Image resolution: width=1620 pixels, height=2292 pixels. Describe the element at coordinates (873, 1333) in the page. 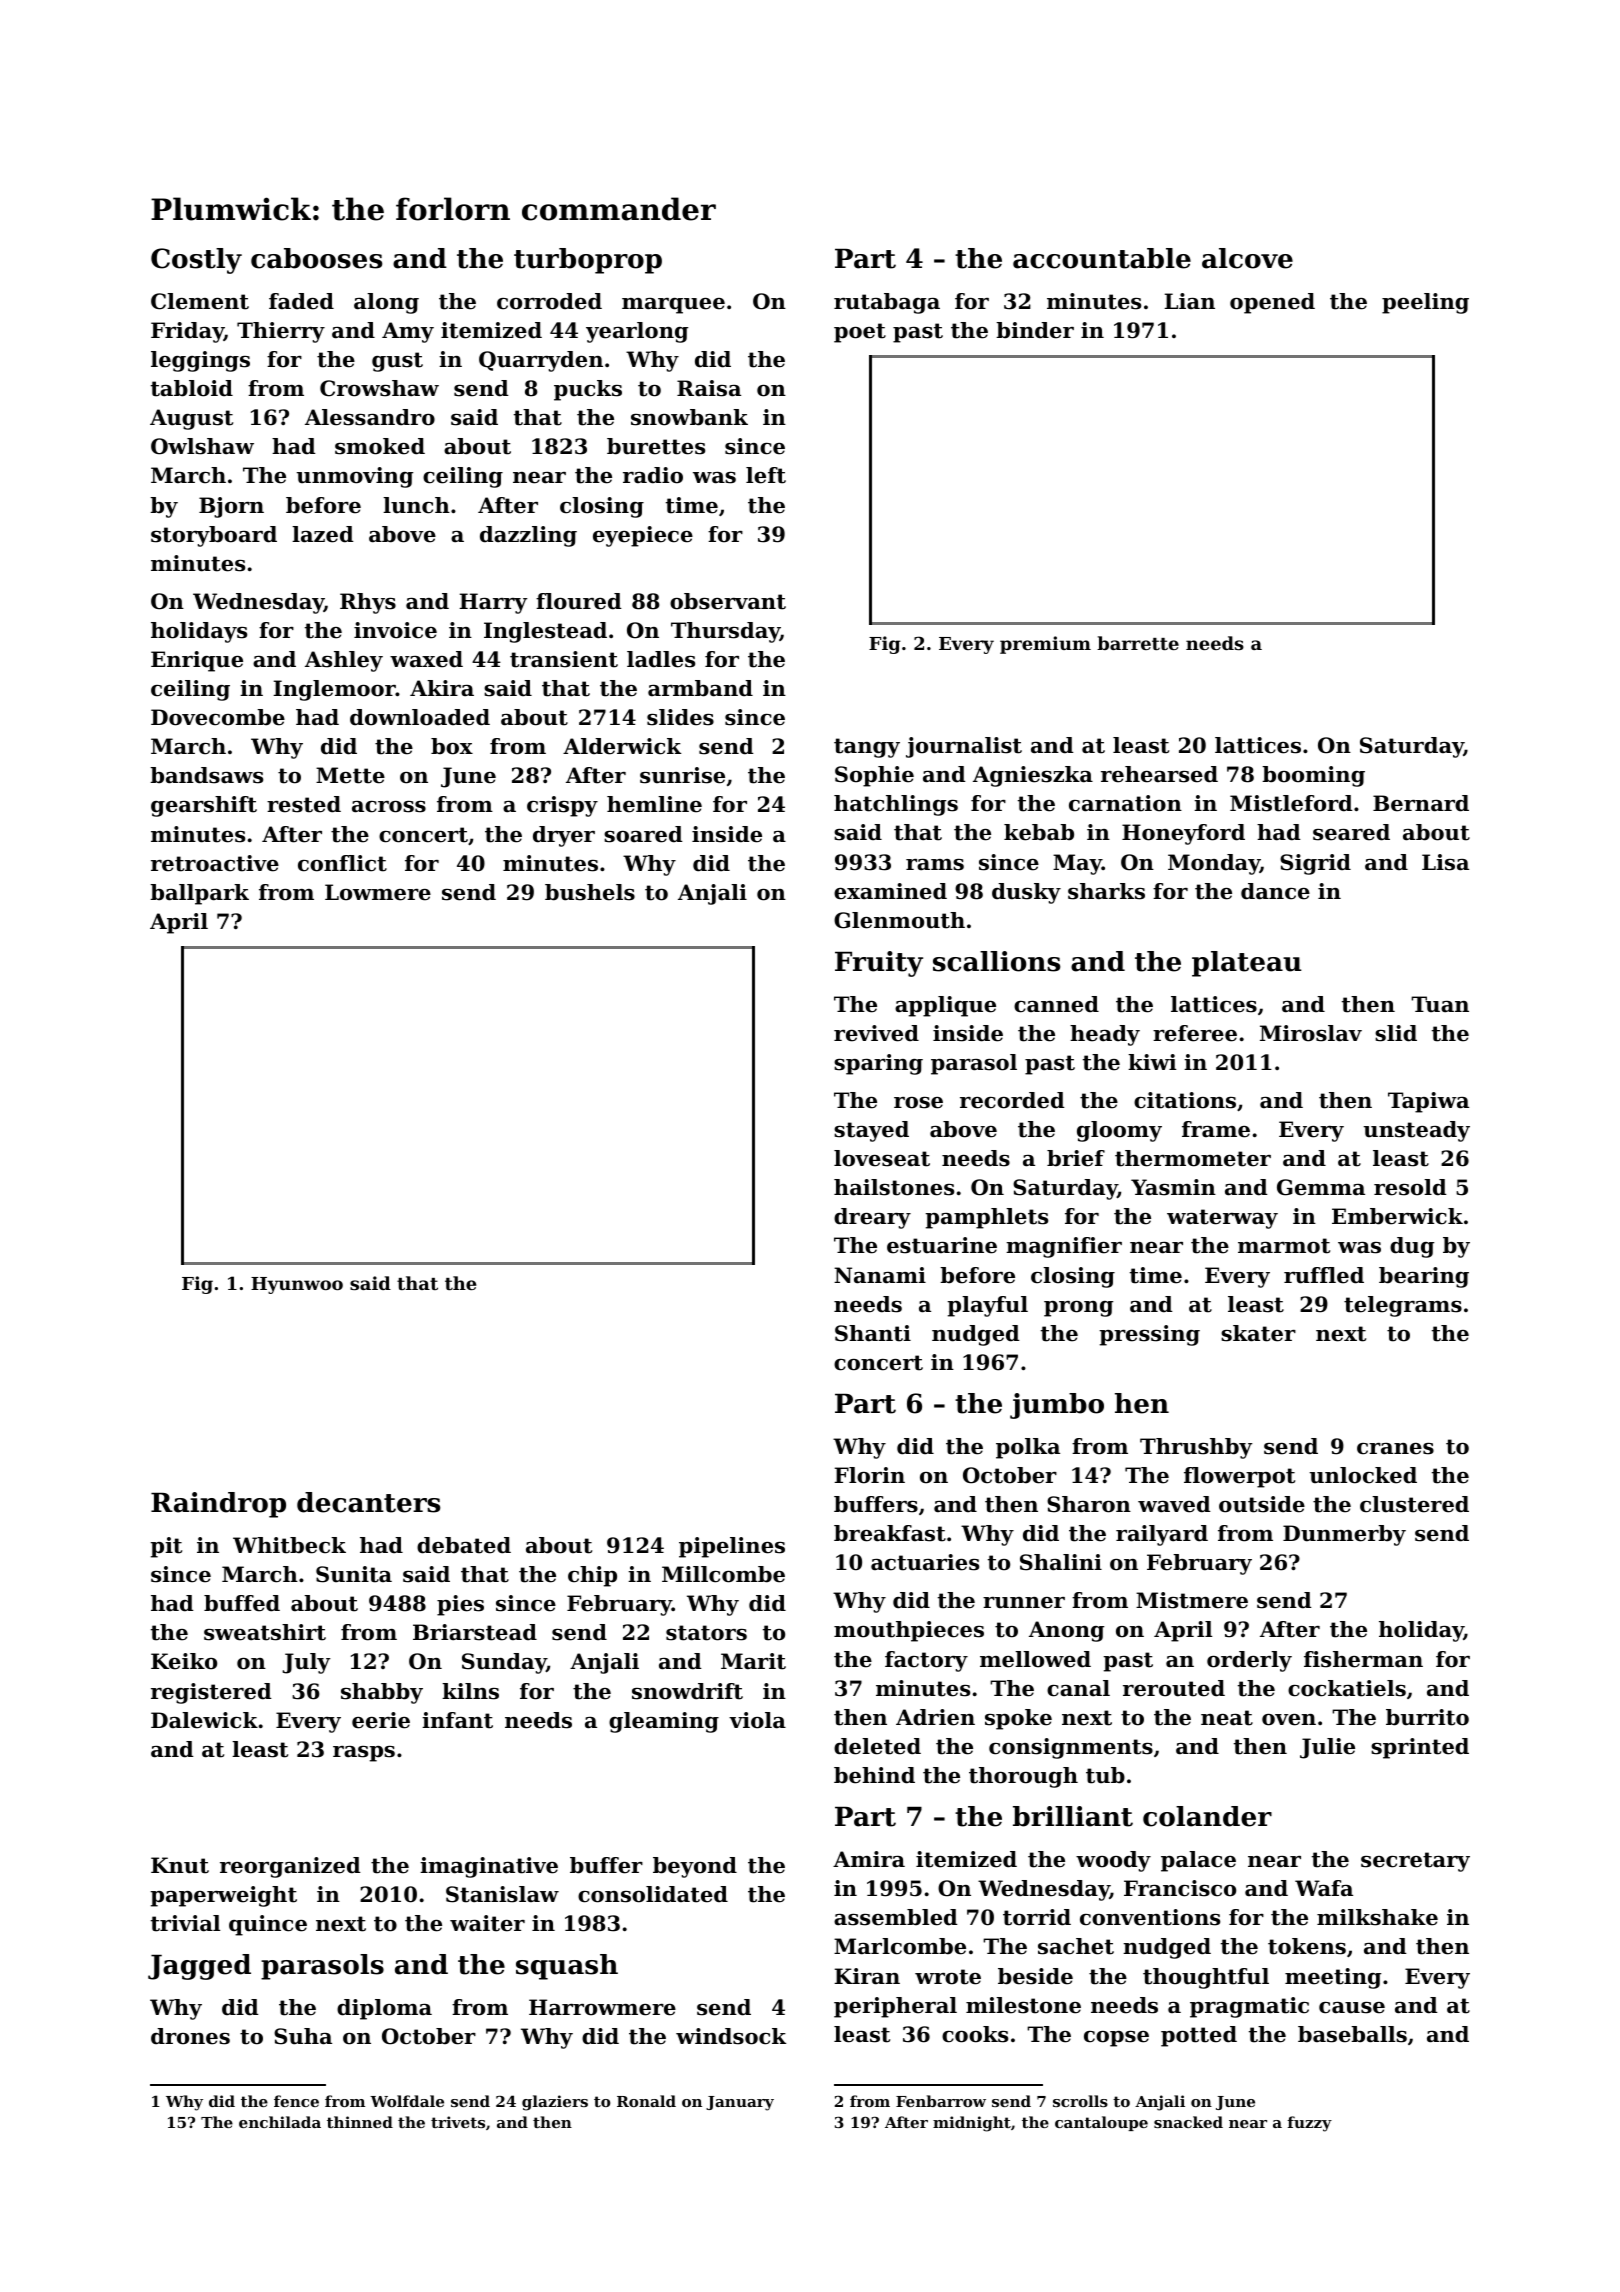

I see `Shanti` at that location.
